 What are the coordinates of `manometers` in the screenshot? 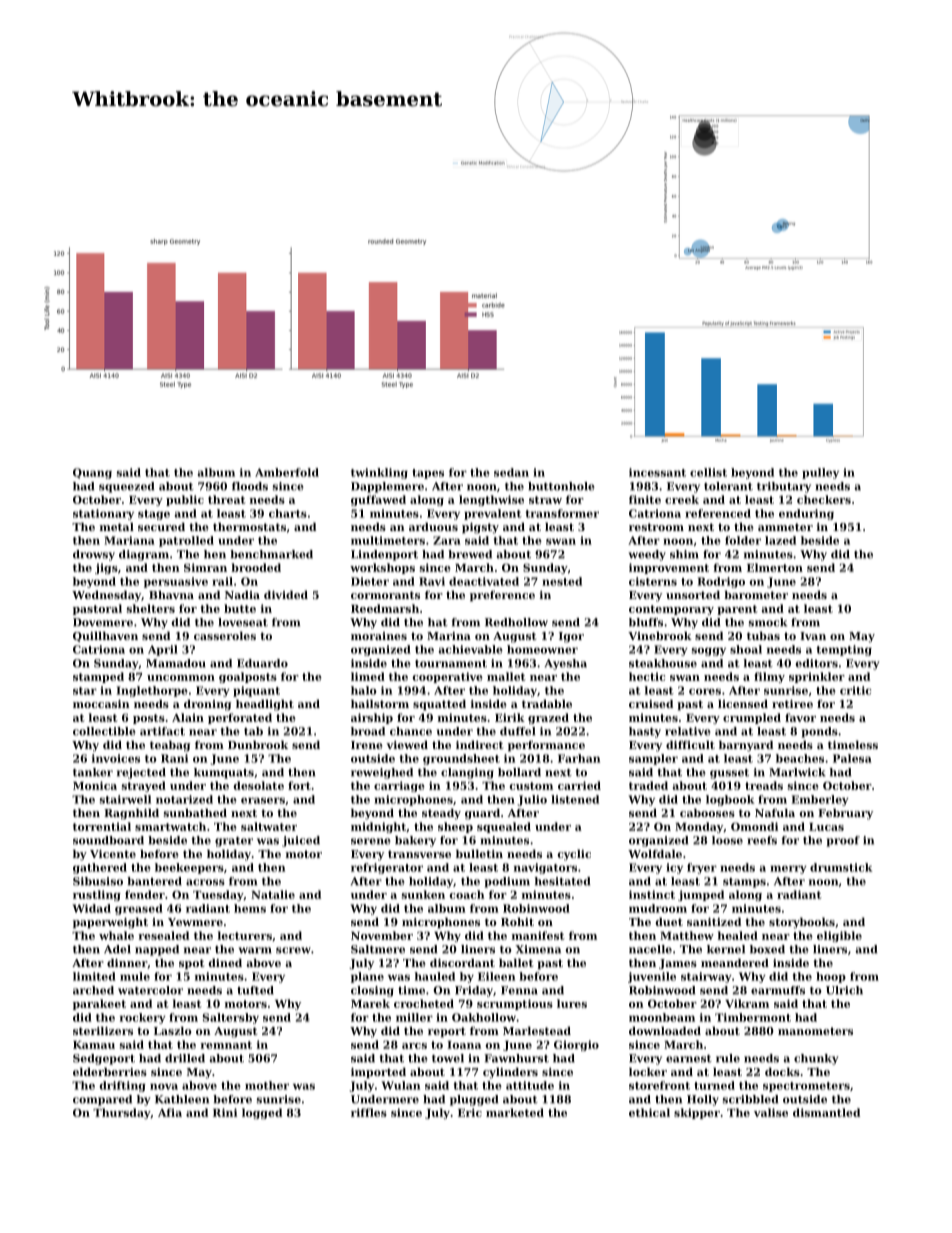 It's located at (815, 1031).
